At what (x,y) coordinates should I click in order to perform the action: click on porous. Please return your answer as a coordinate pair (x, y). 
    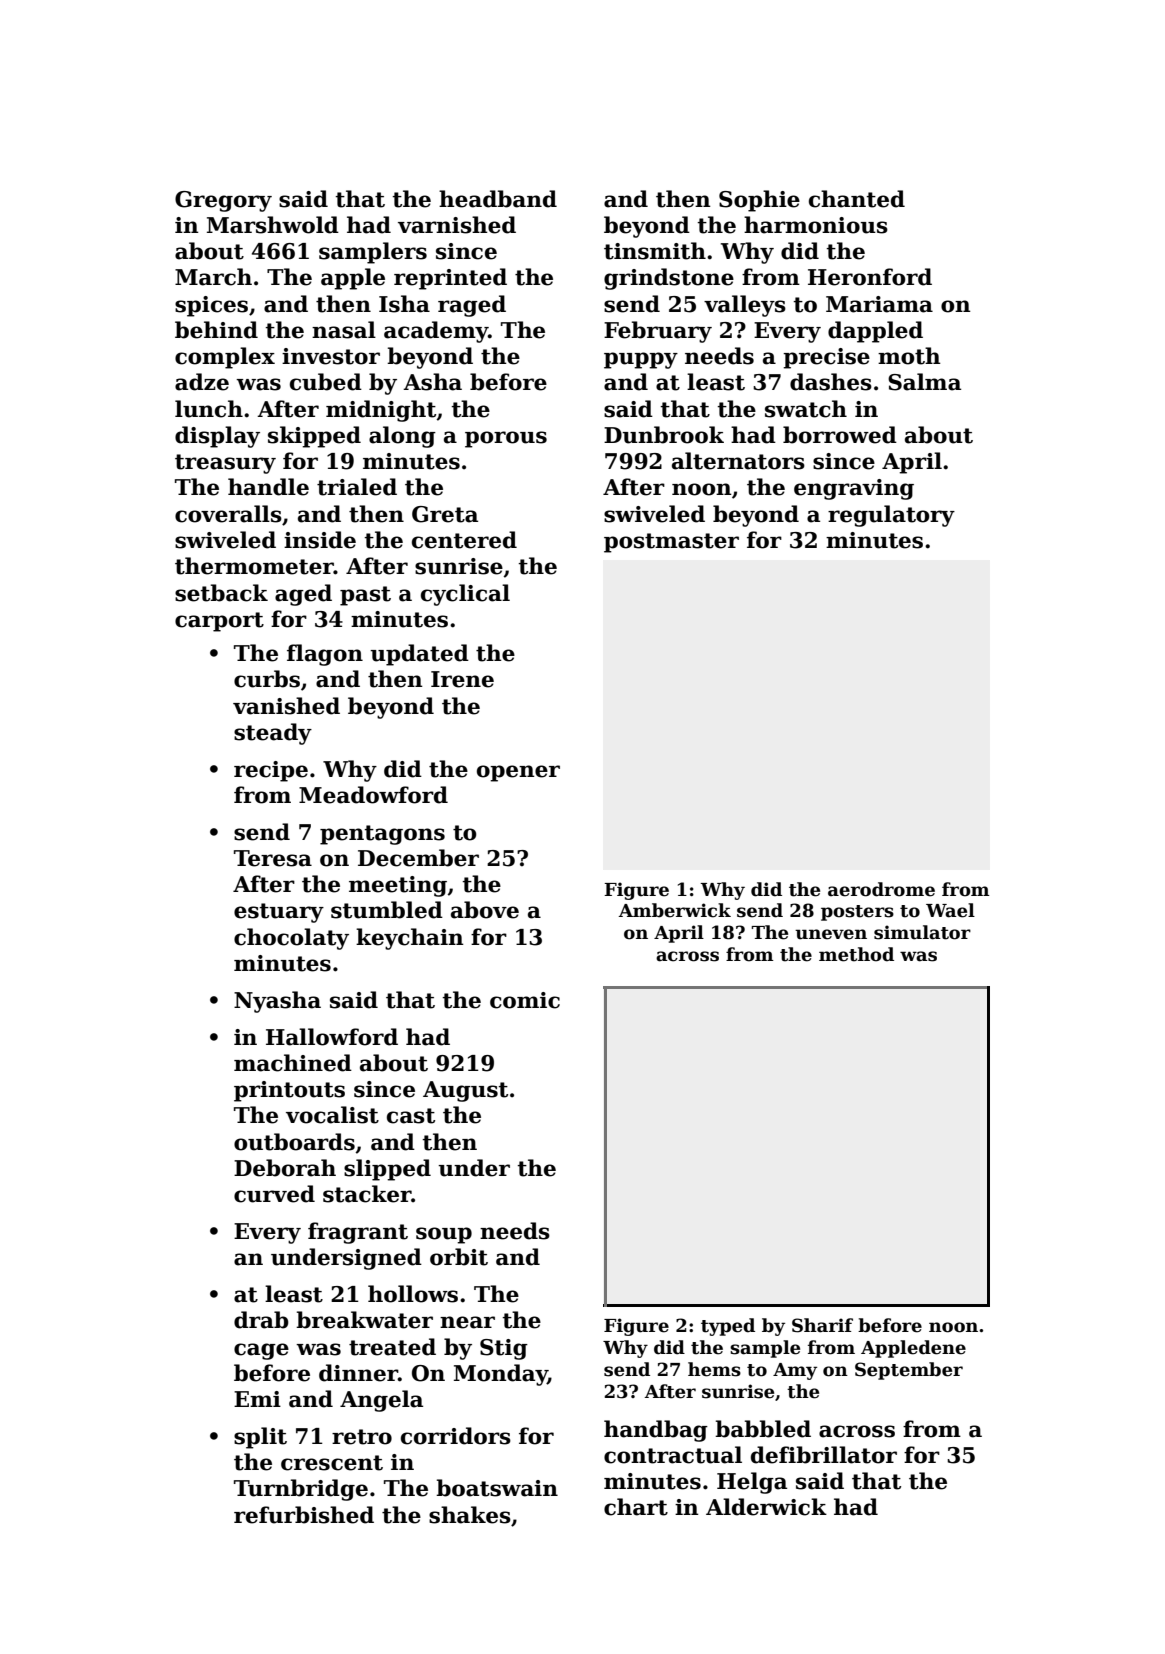
    Looking at the image, I should click on (506, 439).
